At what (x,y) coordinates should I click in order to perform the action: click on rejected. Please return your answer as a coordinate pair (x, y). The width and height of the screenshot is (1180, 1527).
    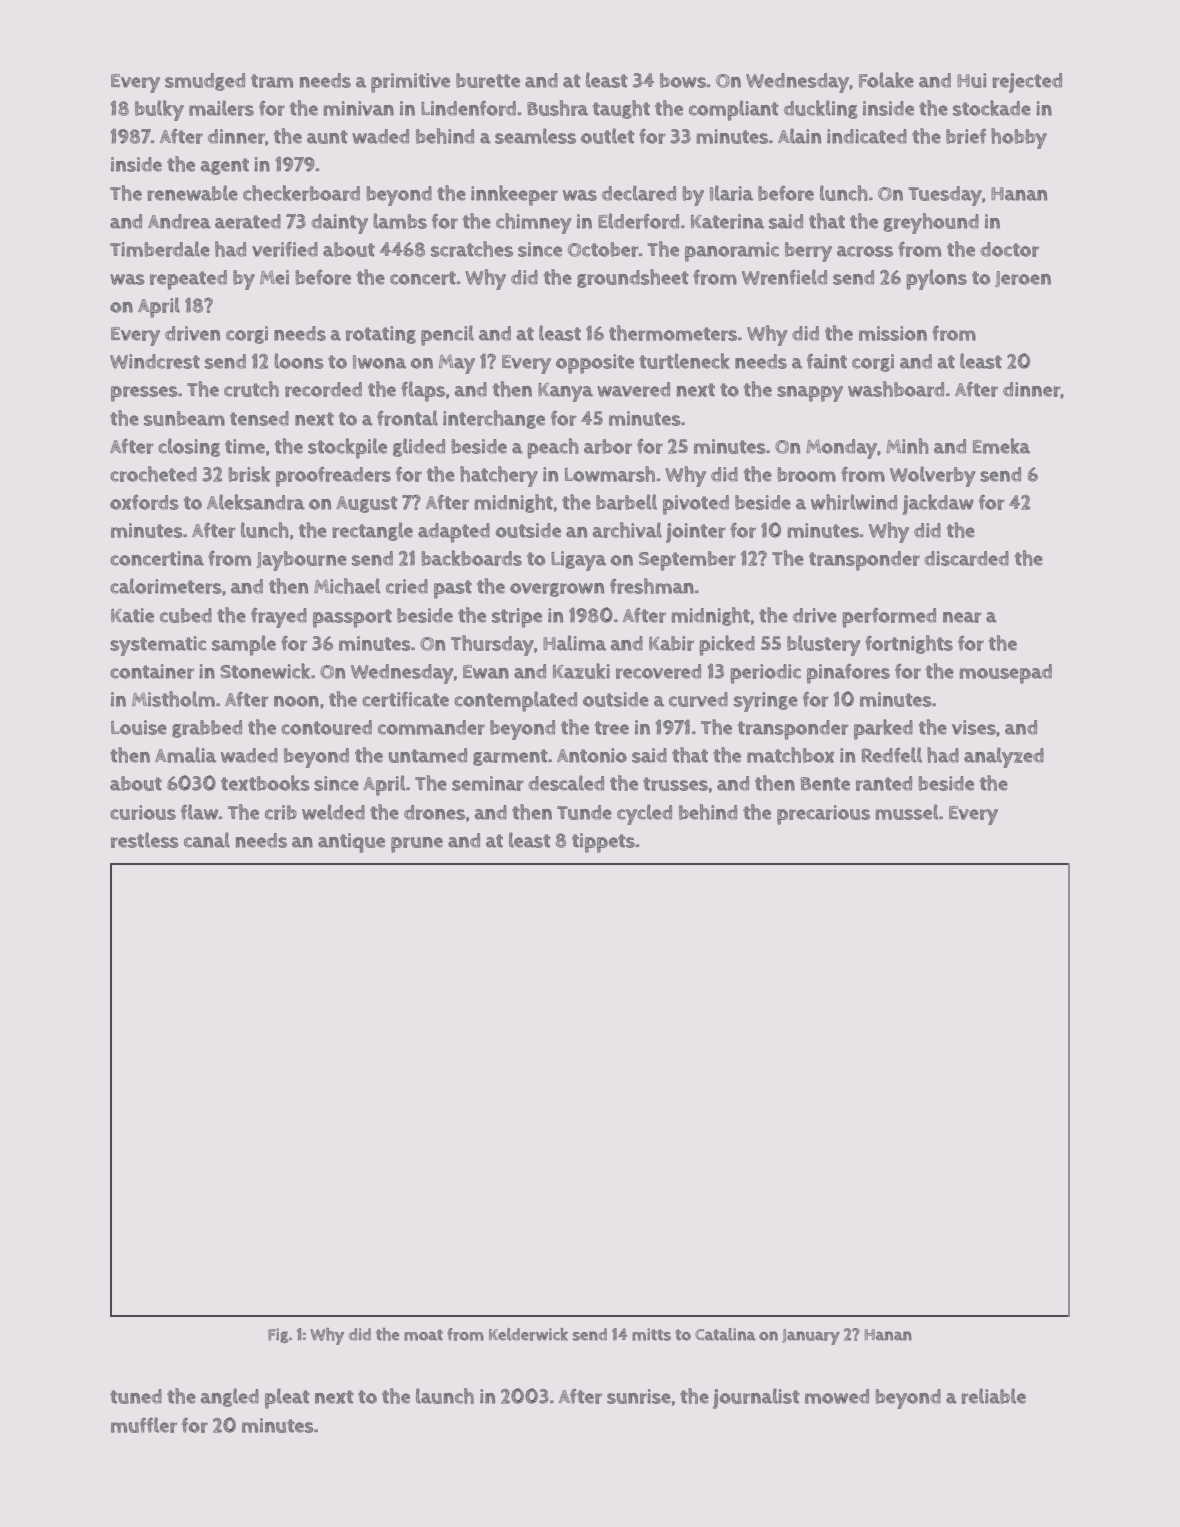
    Looking at the image, I should click on (1027, 83).
